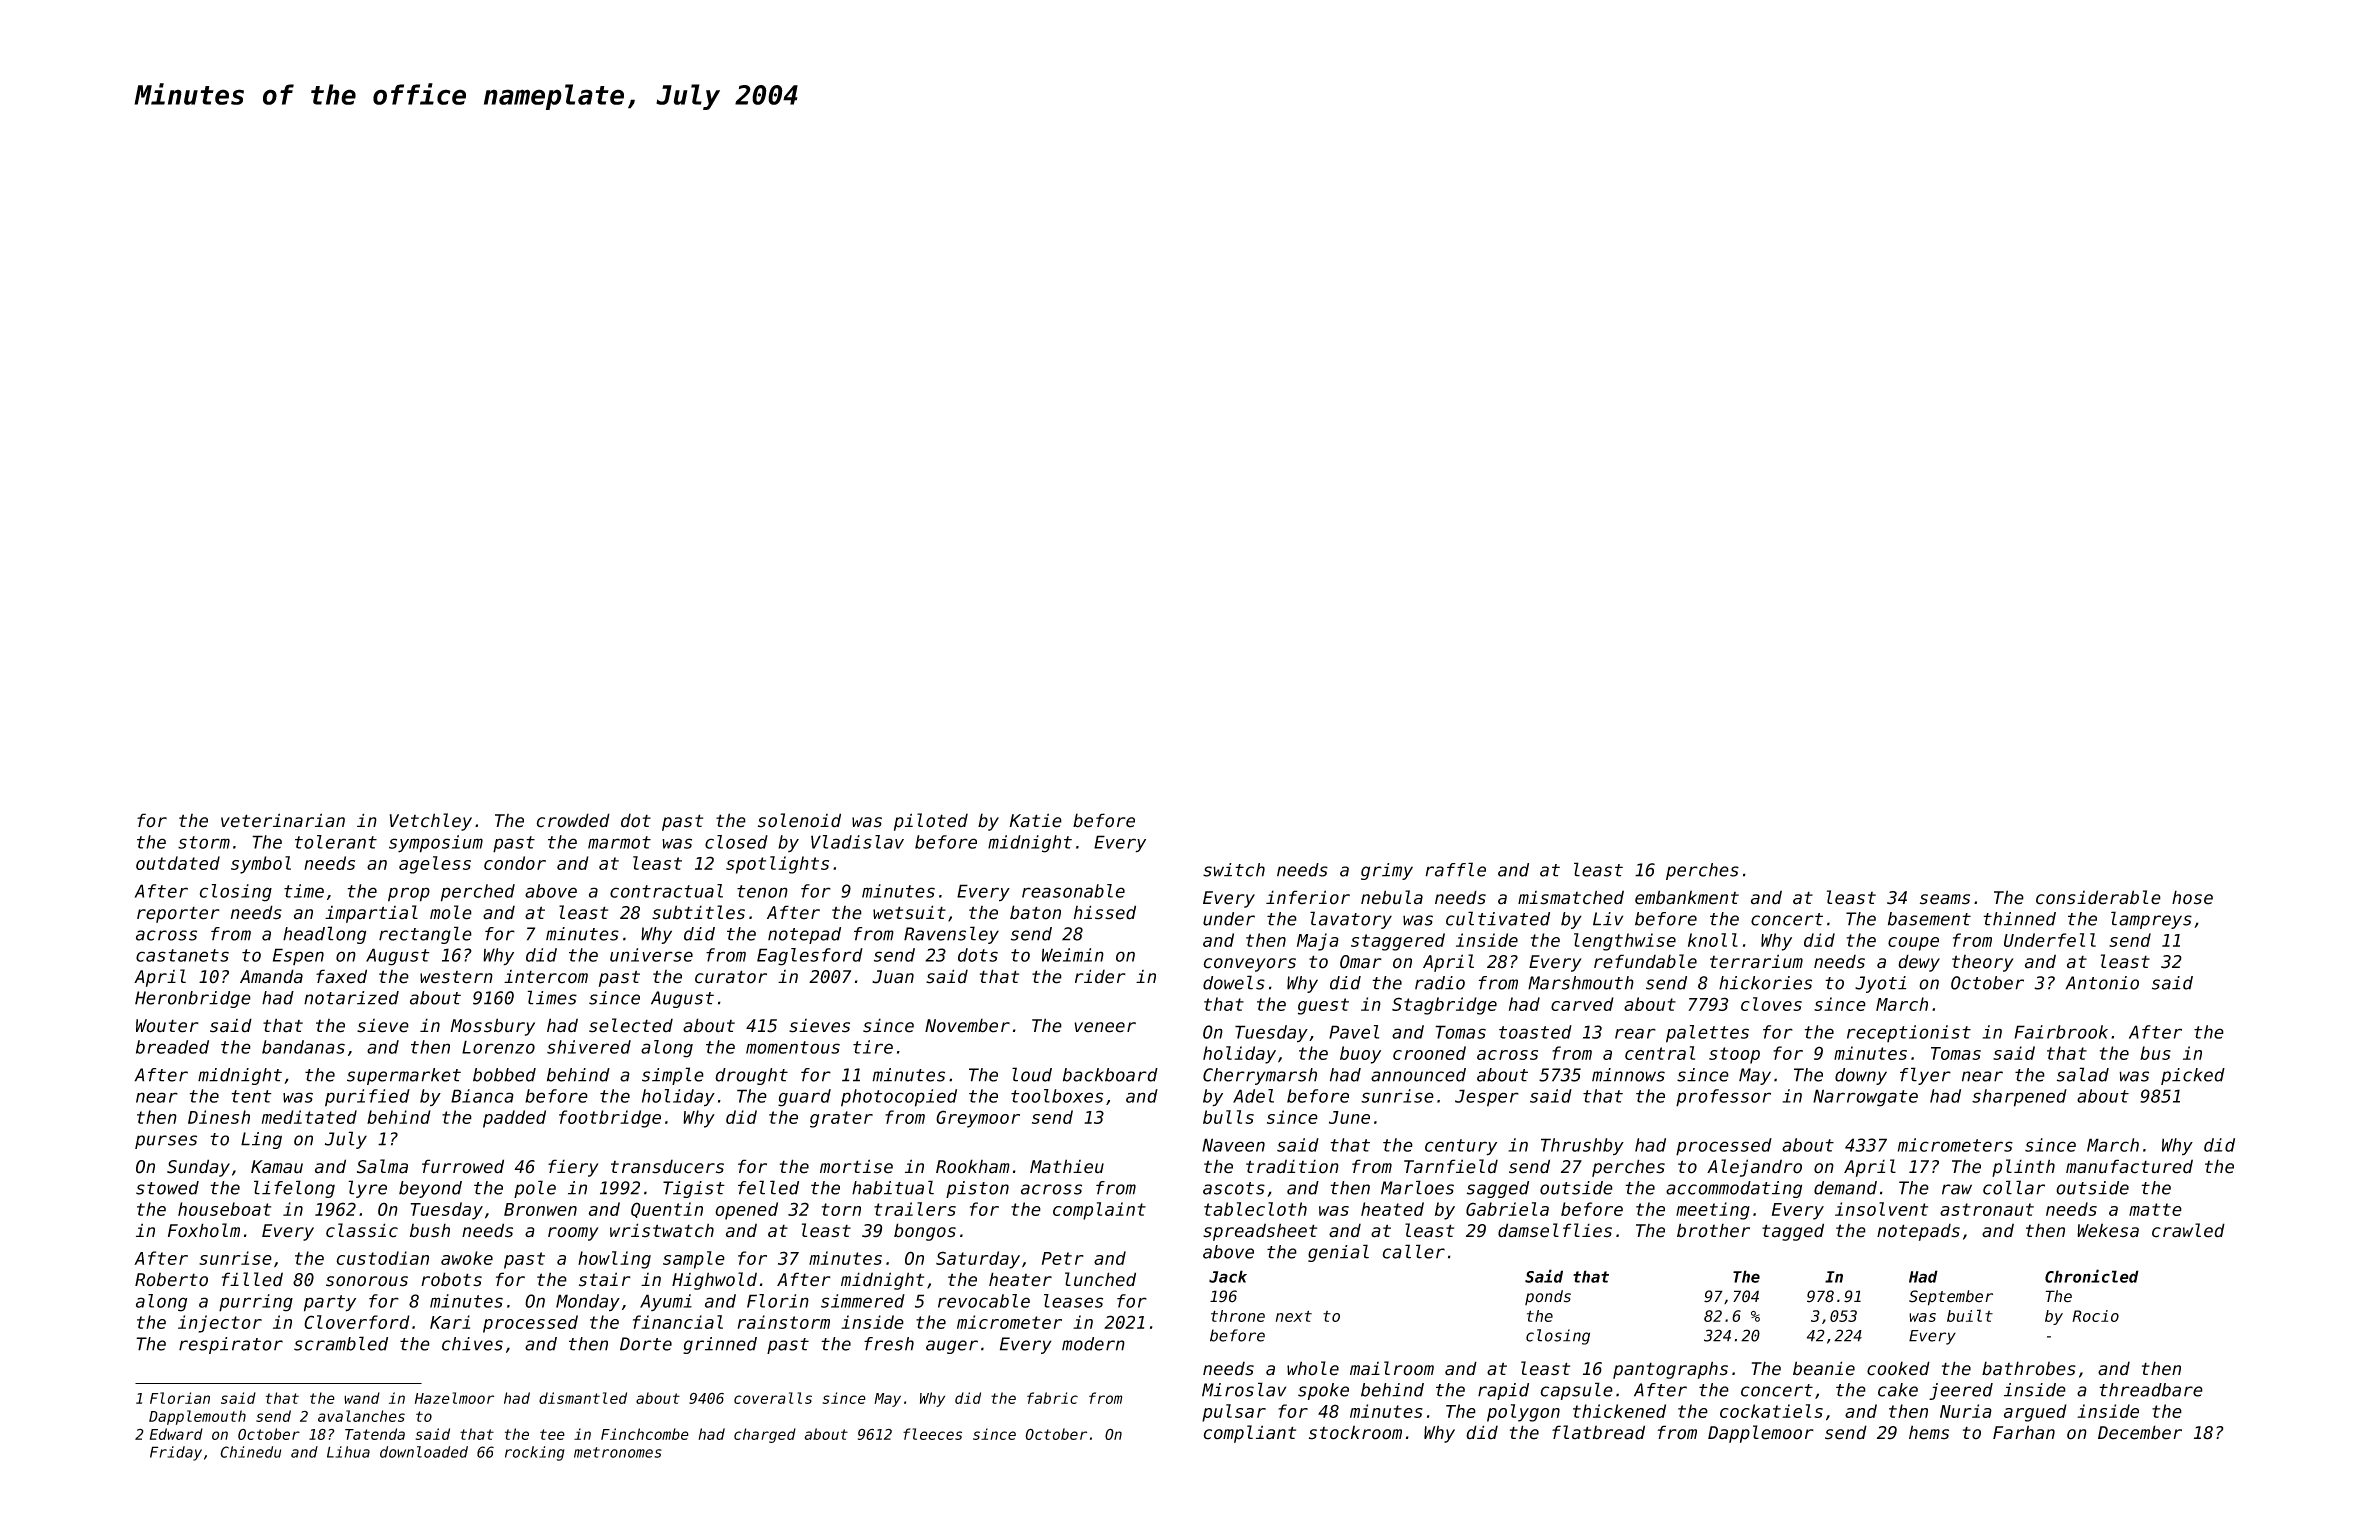  Describe the element at coordinates (2129, 1166) in the document. I see `manufactured` at that location.
